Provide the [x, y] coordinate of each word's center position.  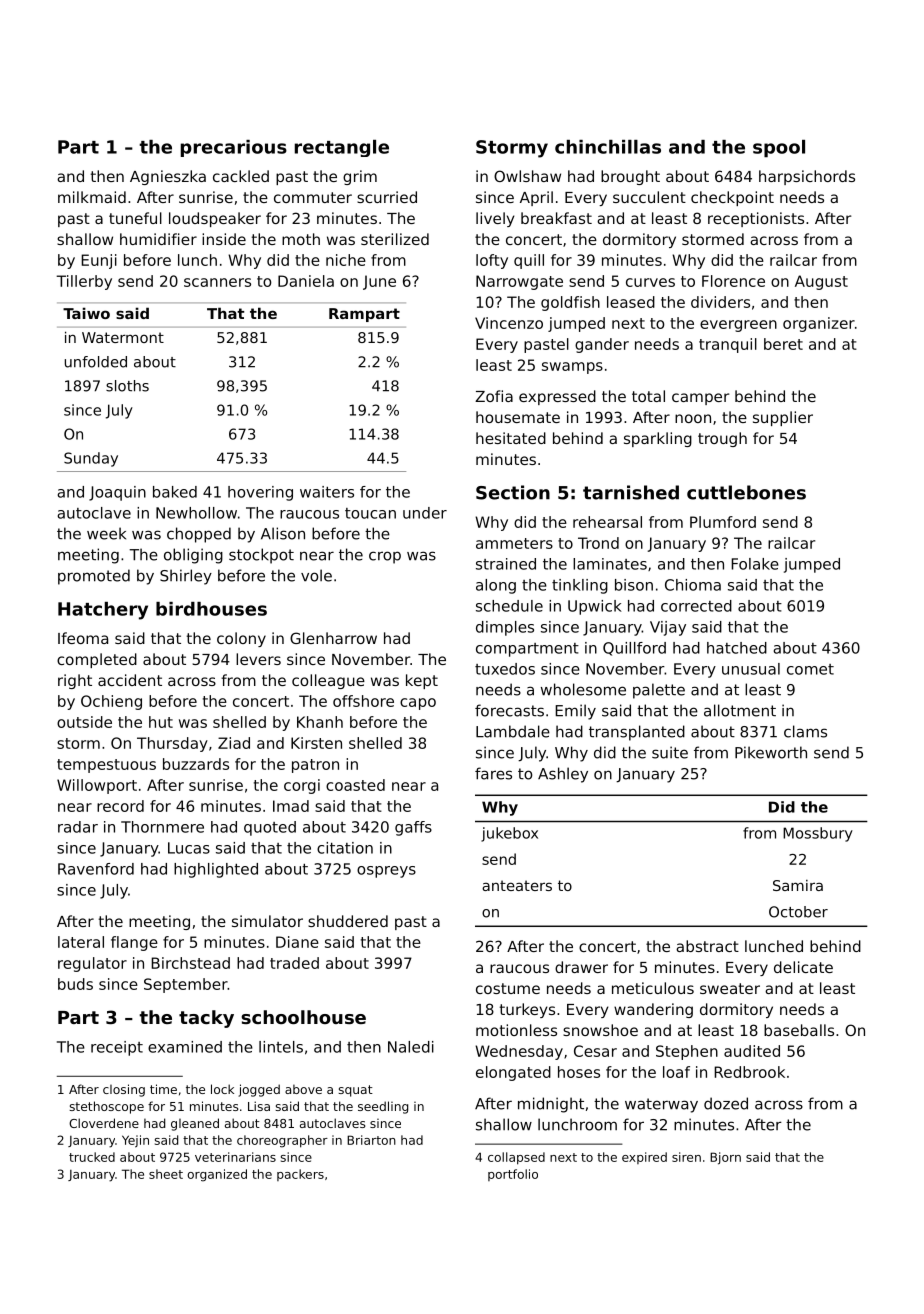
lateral [81, 942]
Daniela [306, 281]
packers [300, 1175]
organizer [819, 324]
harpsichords [807, 177]
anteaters [517, 885]
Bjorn [725, 1158]
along [496, 586]
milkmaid [92, 197]
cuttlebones [746, 492]
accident [130, 680]
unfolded [96, 362]
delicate [803, 967]
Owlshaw [527, 176]
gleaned [195, 1124]
